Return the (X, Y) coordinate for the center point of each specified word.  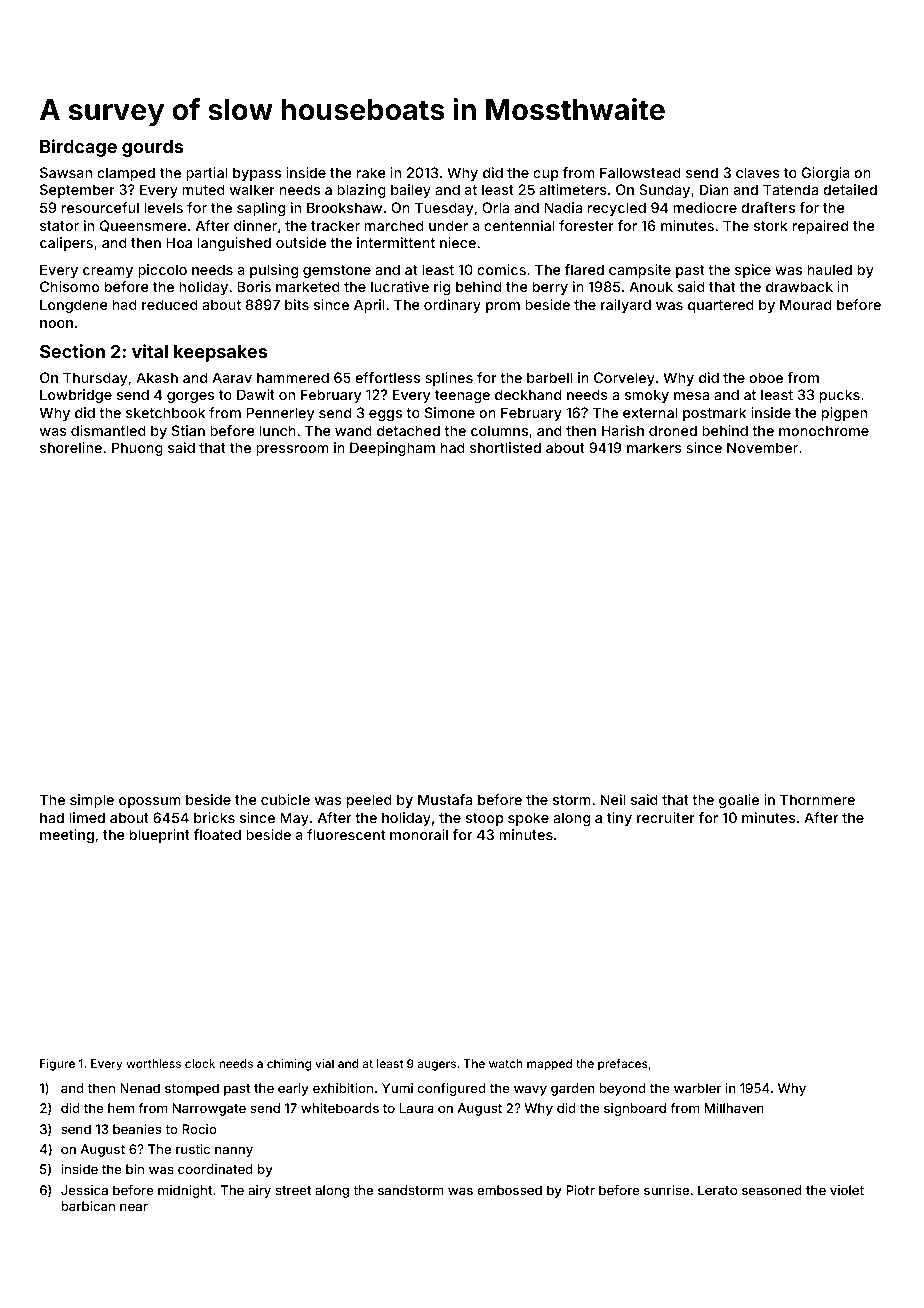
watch (506, 1063)
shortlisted (505, 447)
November (762, 447)
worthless (153, 1063)
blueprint (160, 836)
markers (654, 447)
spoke (528, 819)
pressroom (292, 450)
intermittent (396, 242)
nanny (234, 1151)
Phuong (137, 449)
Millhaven (734, 1108)
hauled (830, 269)
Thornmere (817, 799)
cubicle (285, 799)
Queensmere (143, 226)
